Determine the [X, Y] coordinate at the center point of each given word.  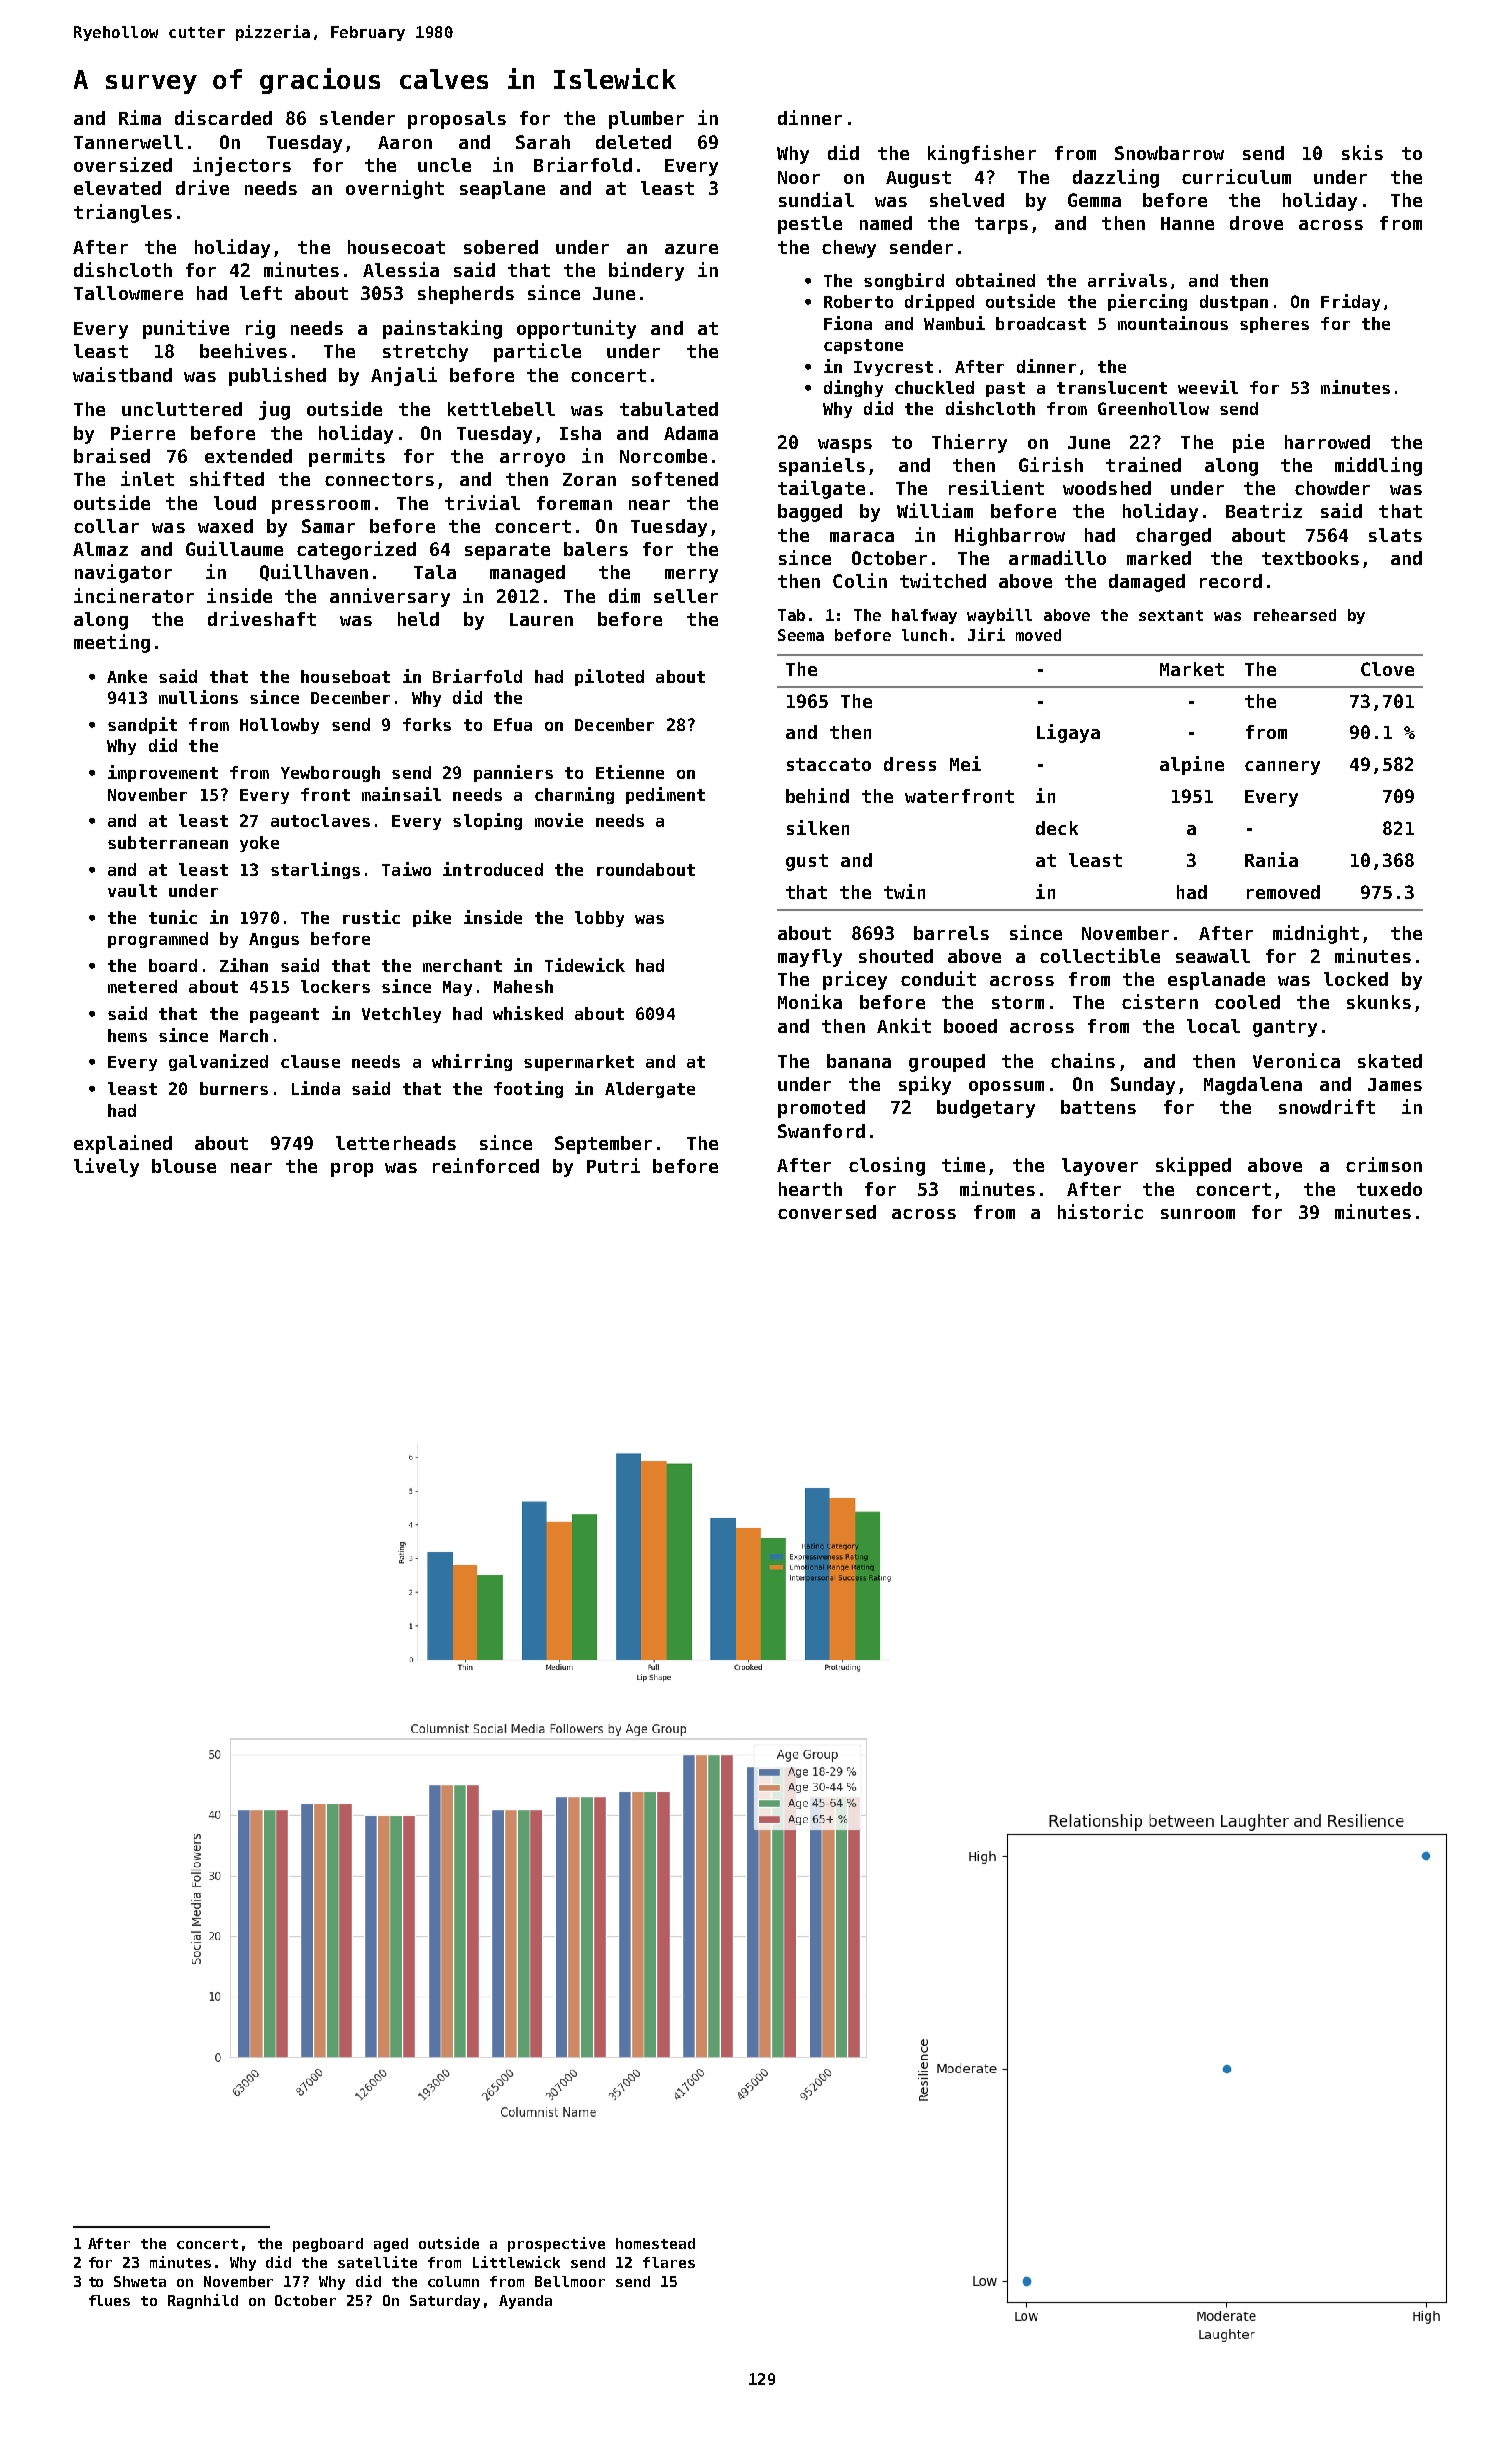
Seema [801, 635]
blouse [184, 1166]
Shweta [140, 2281]
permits [347, 457]
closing [887, 1166]
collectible [1100, 955]
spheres [1274, 325]
